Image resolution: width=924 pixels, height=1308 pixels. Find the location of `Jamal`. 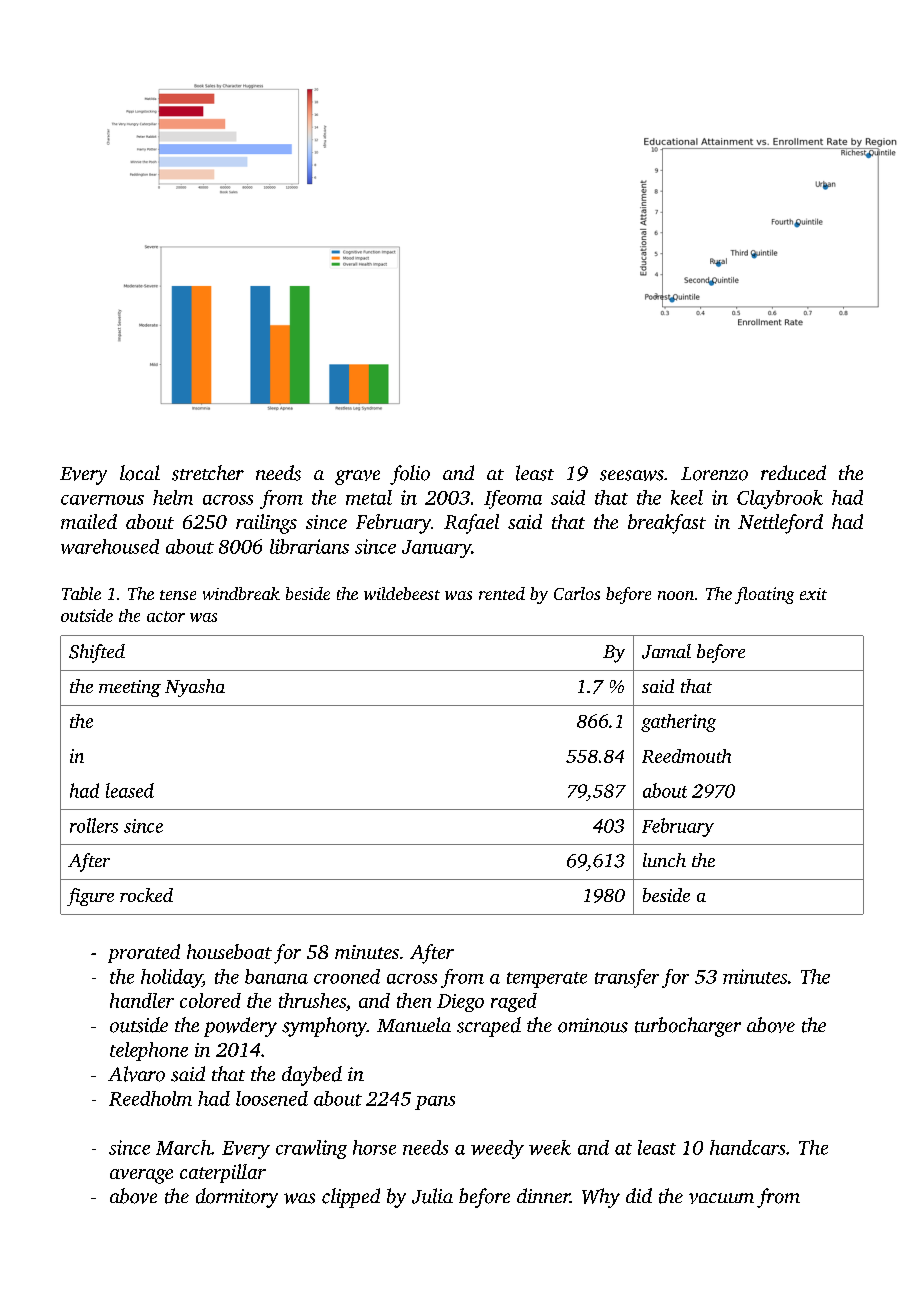

Jamal is located at coordinates (666, 651).
